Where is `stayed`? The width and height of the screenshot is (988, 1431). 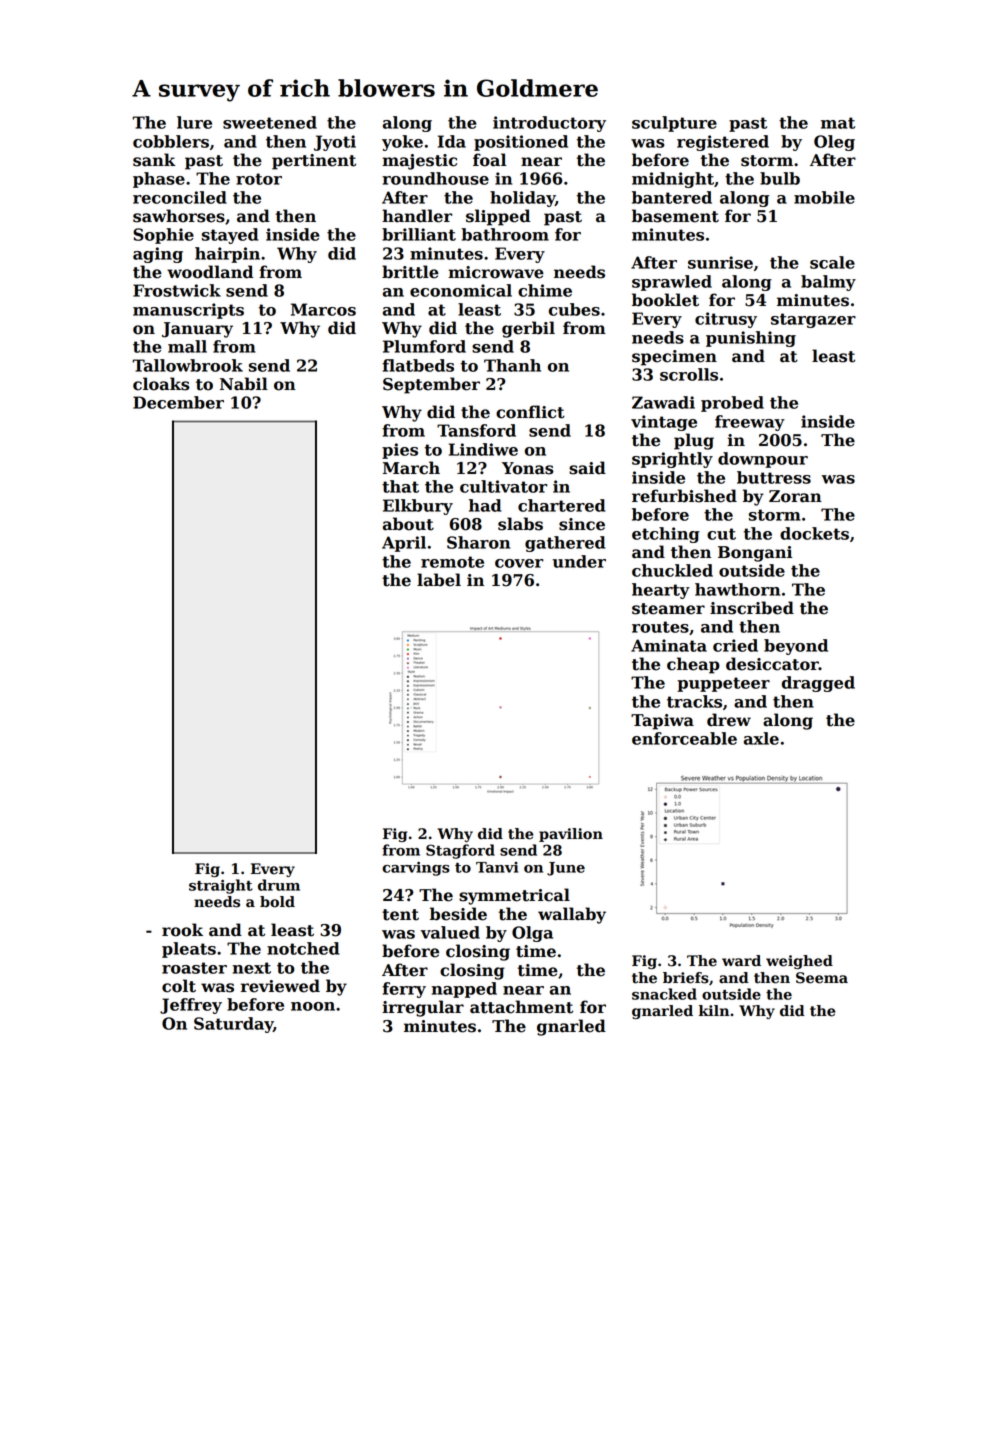 stayed is located at coordinates (230, 236).
